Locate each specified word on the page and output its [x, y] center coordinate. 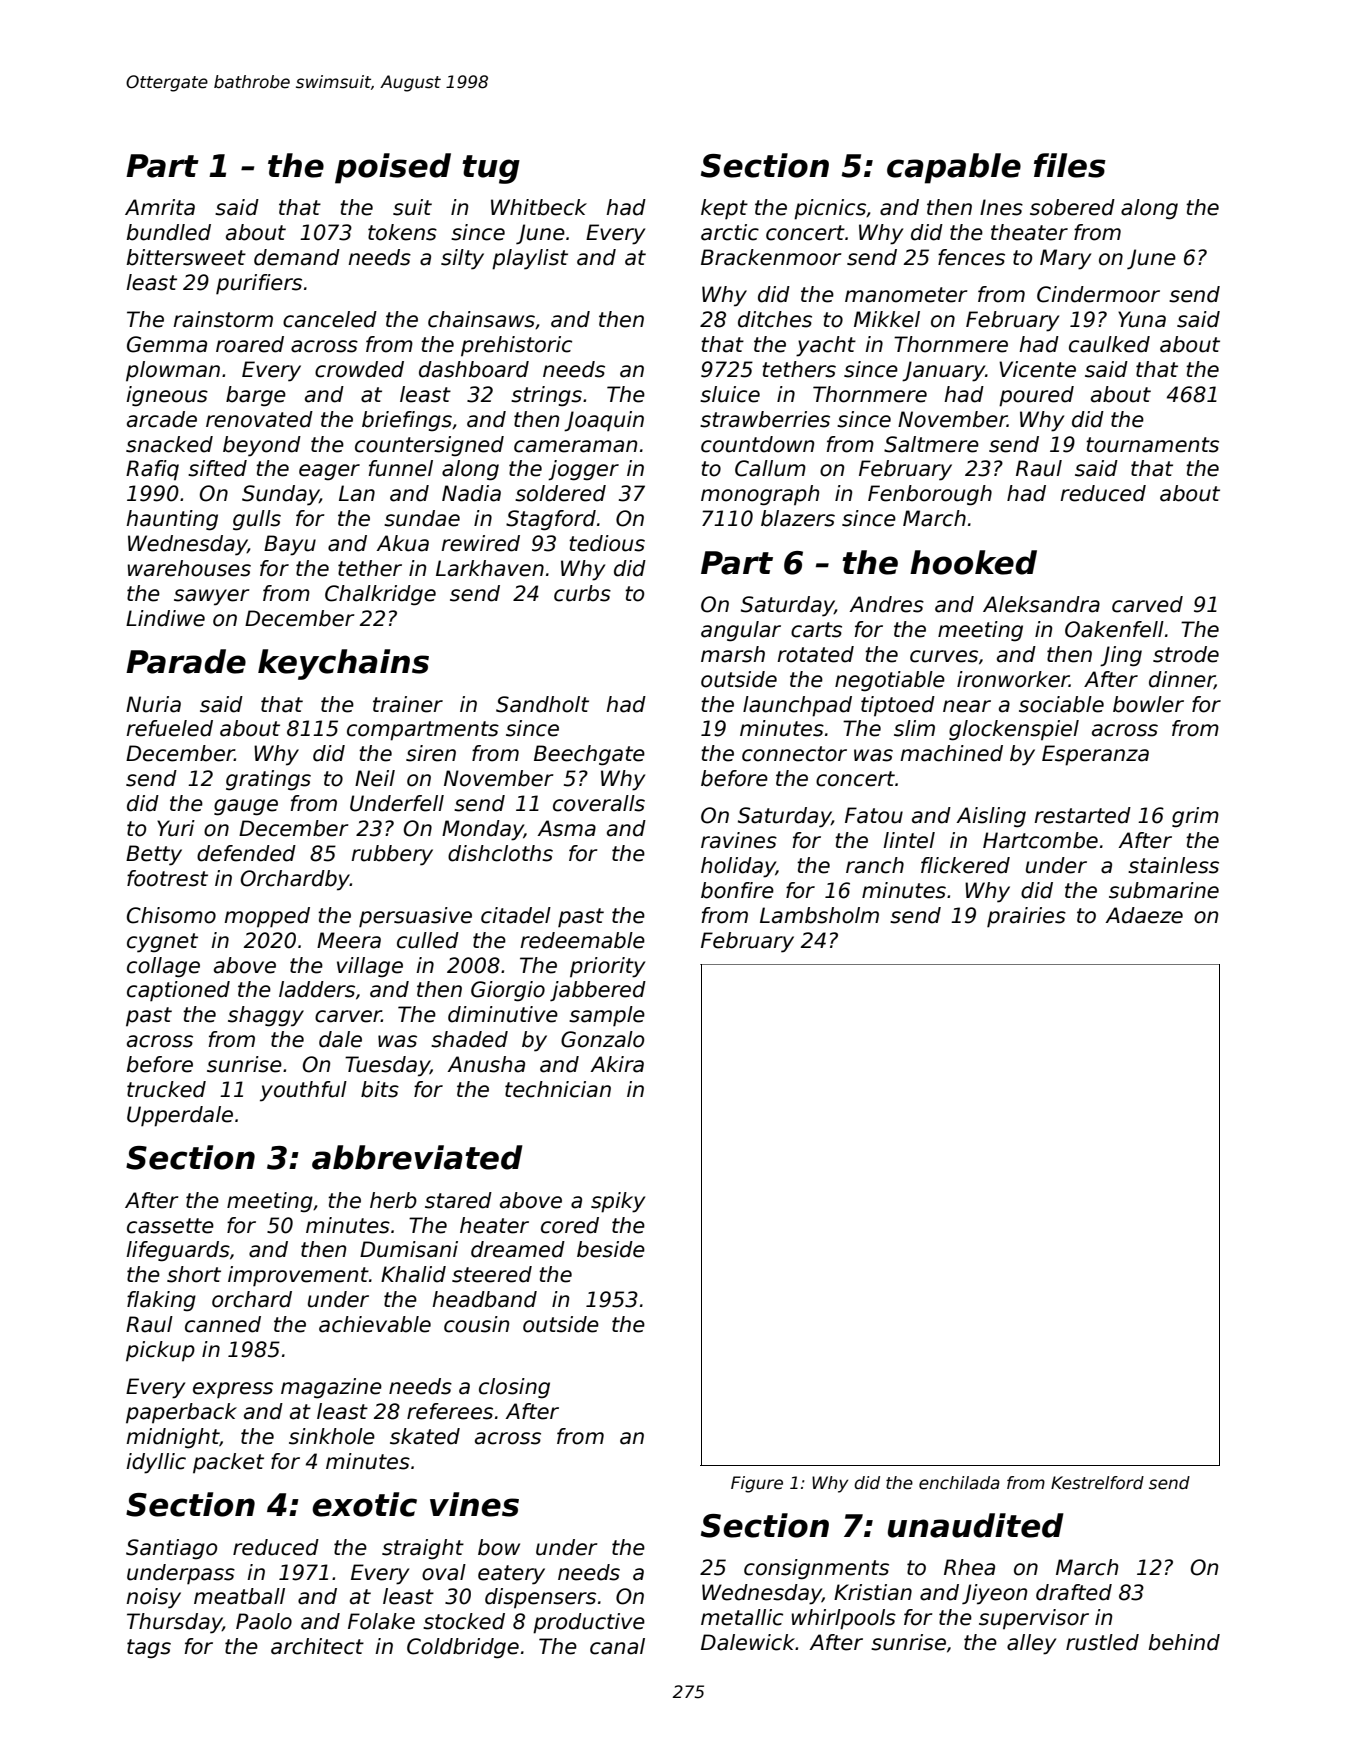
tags [149, 1649]
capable [954, 168]
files [1070, 165]
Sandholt [542, 704]
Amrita [160, 207]
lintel [909, 840]
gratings [268, 780]
